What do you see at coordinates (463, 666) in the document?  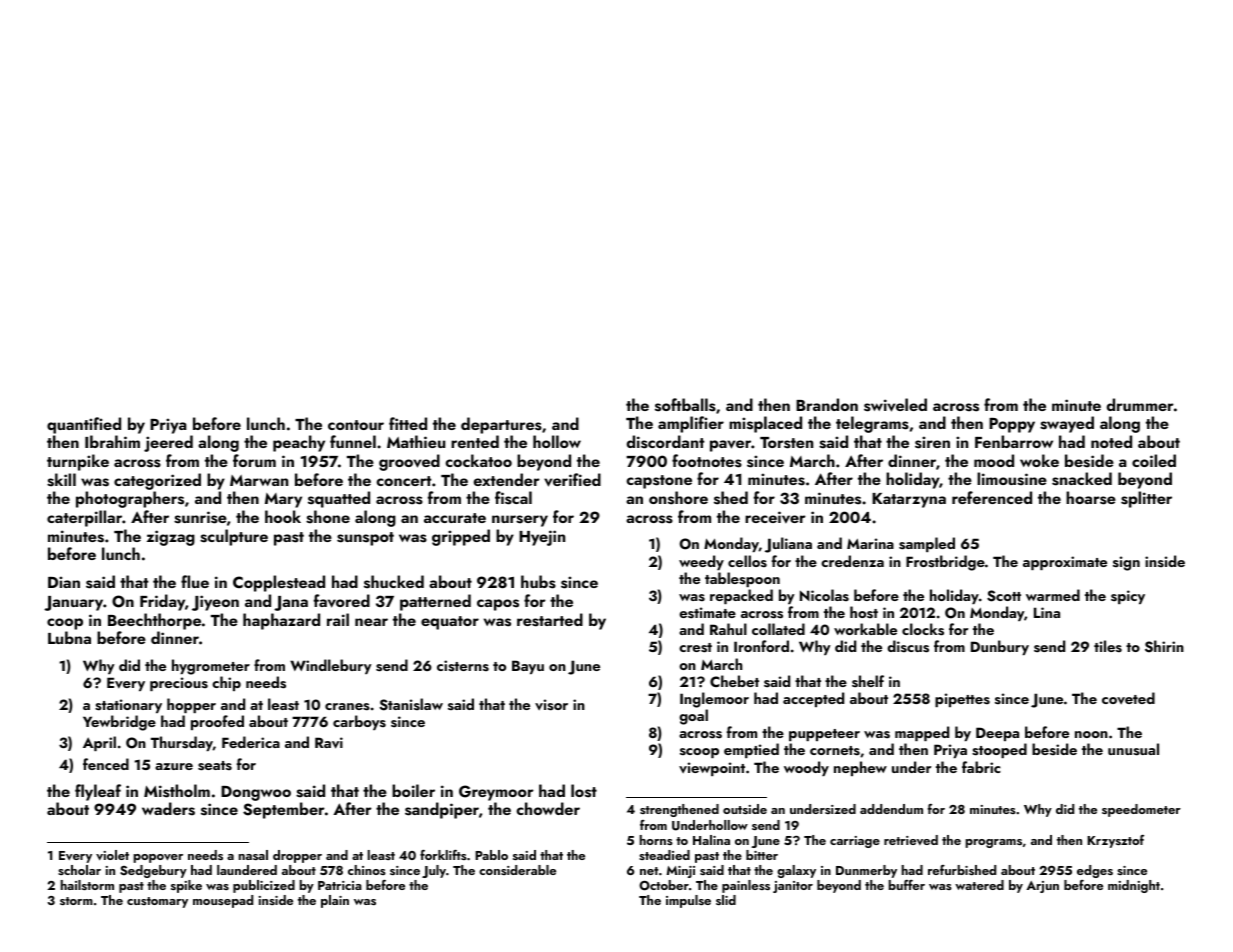 I see `cisterns` at bounding box center [463, 666].
